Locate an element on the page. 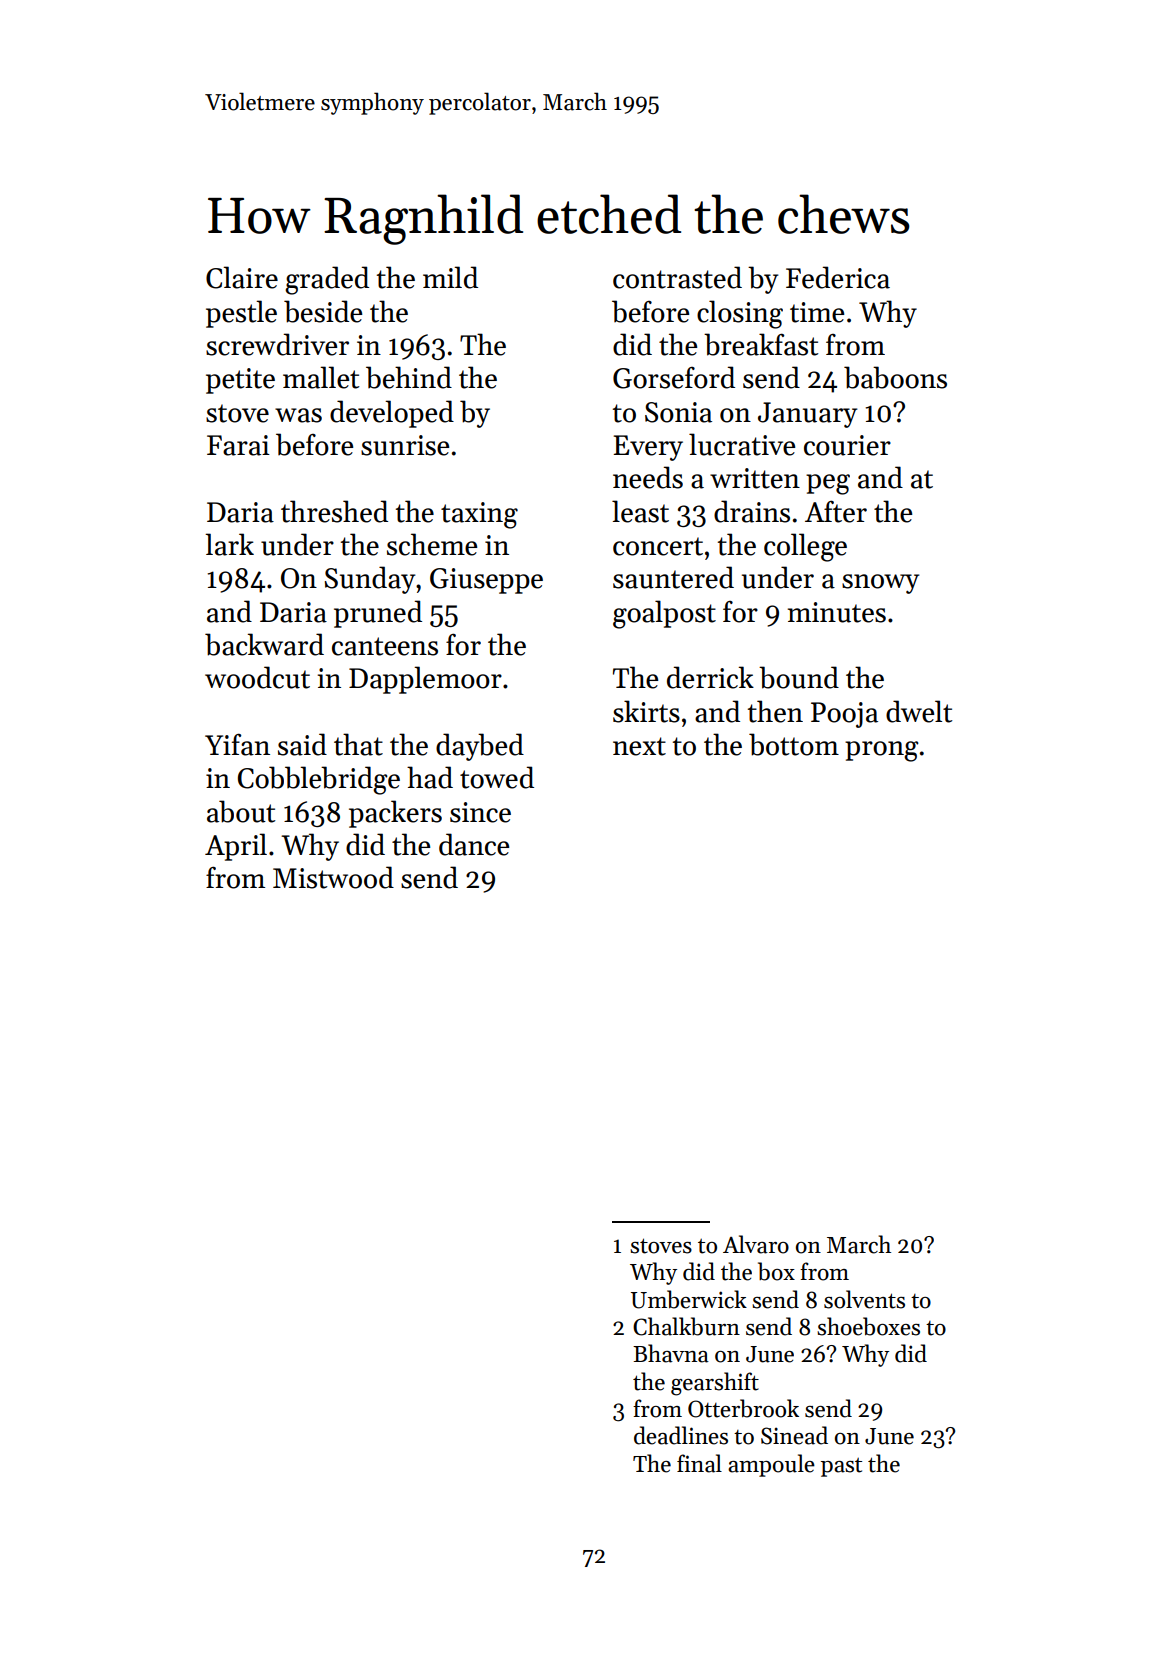 This page has width=1165, height=1654. Alvaro is located at coordinates (756, 1244).
